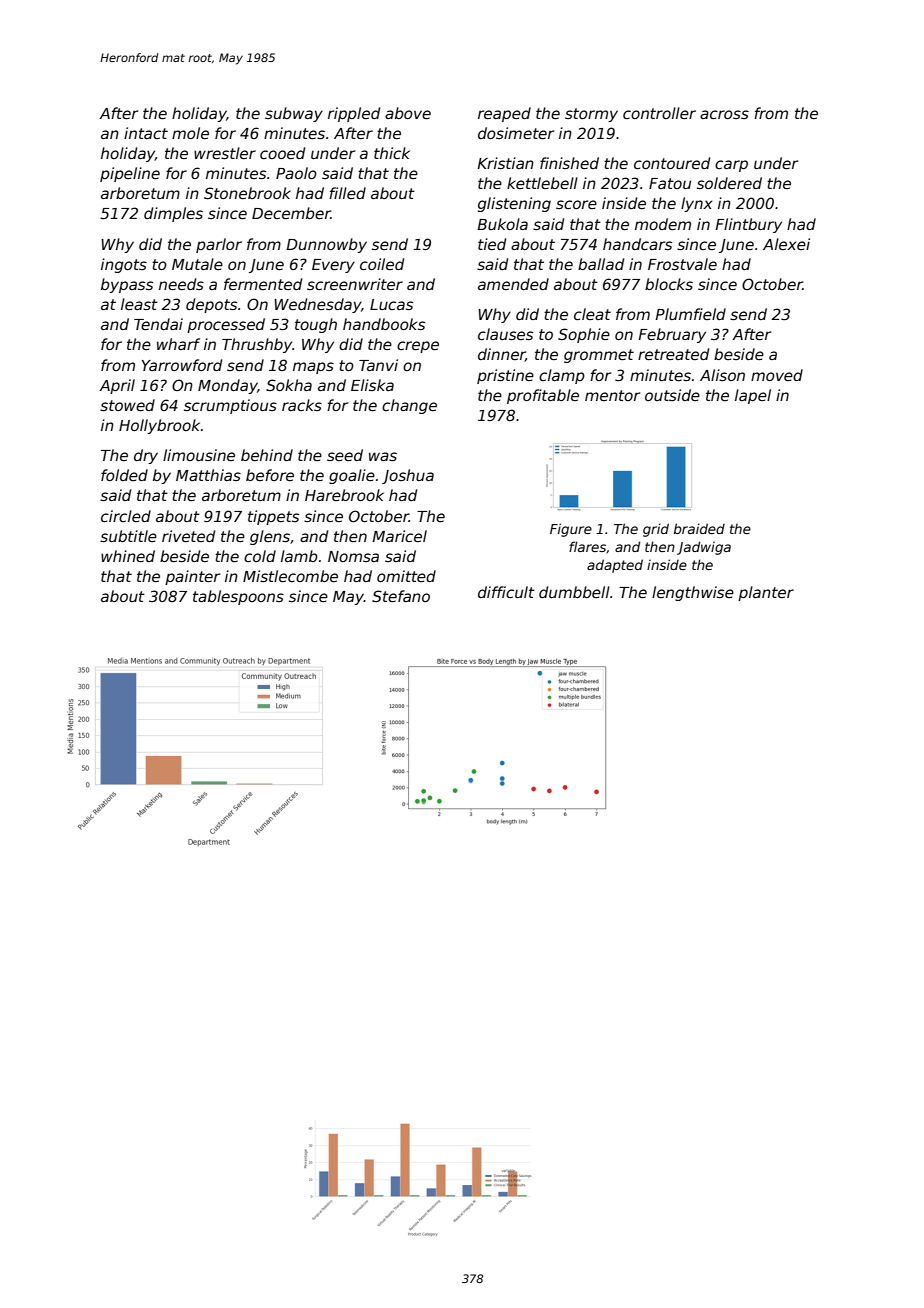 This document has height=1308, width=924. I want to click on dosimeter, so click(516, 133).
